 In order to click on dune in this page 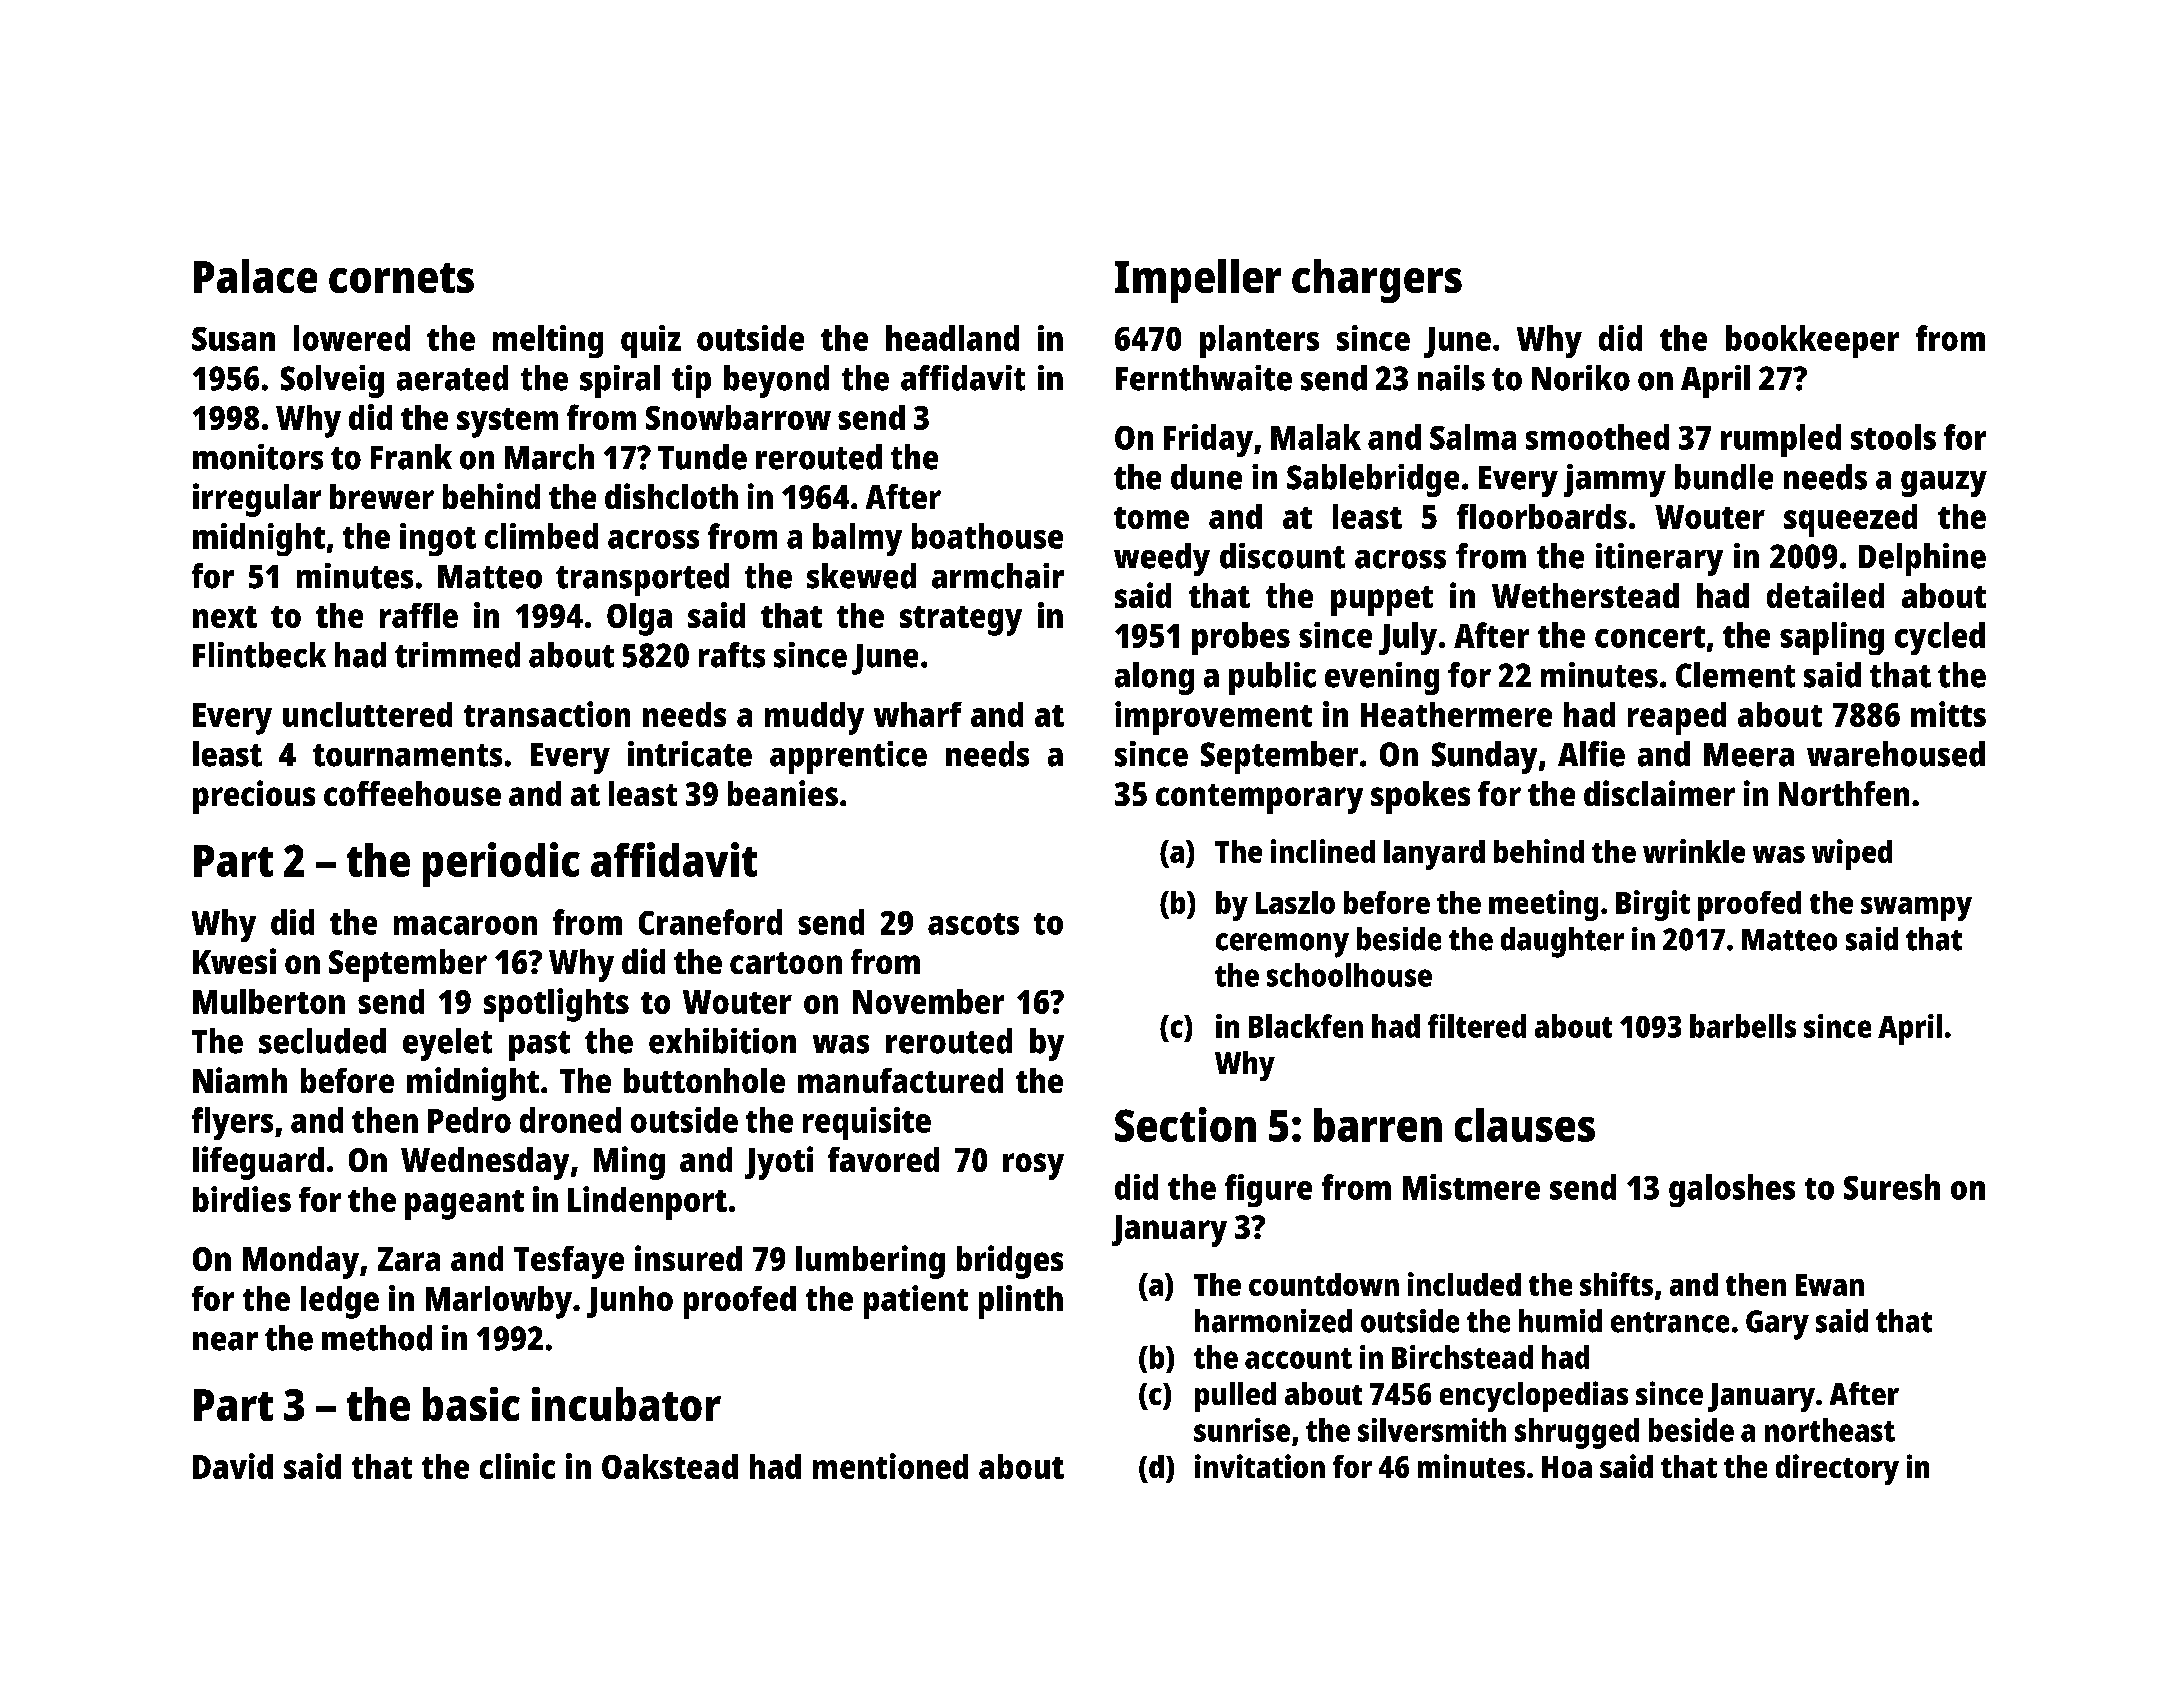, I will do `click(1206, 477)`.
